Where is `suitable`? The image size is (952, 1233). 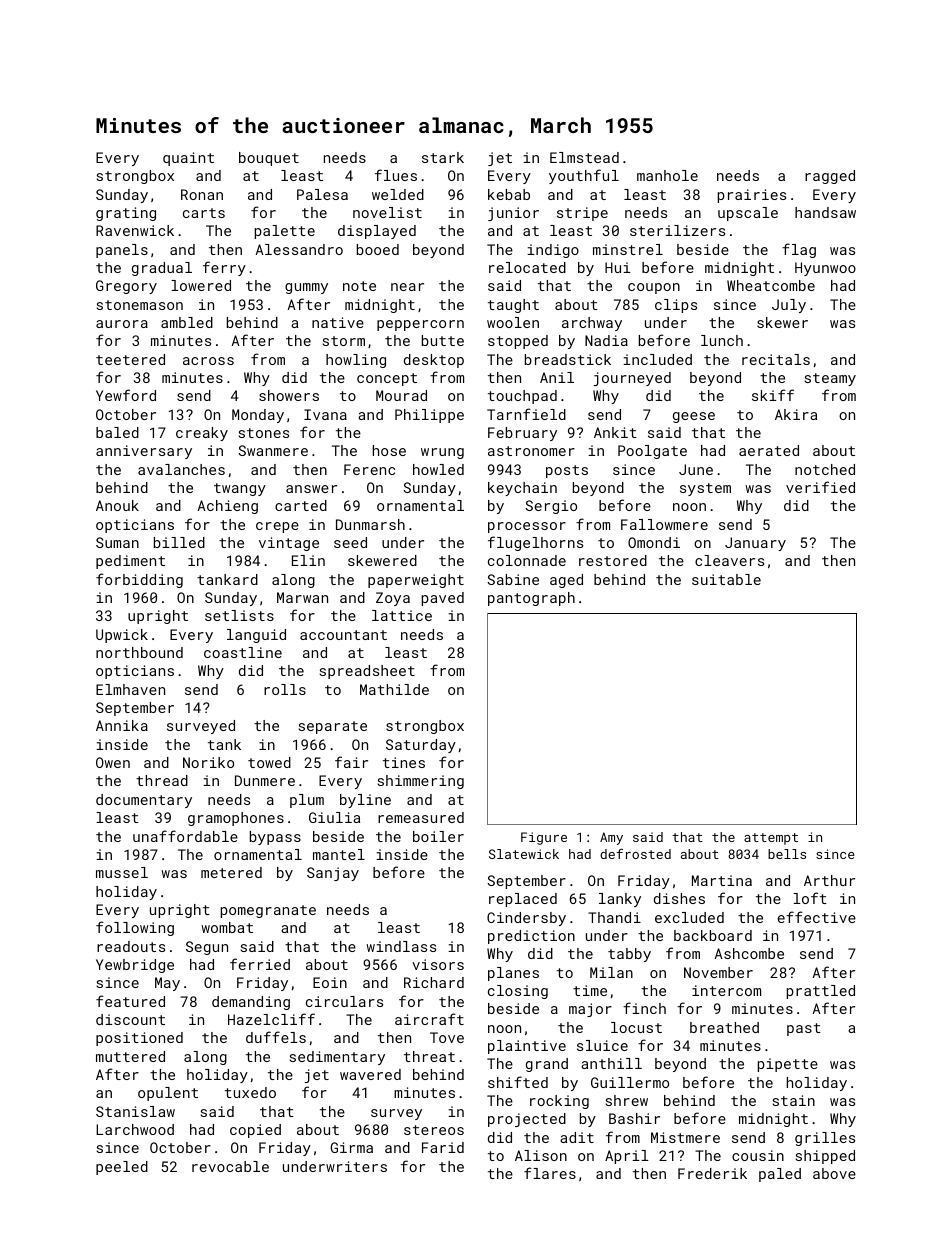
suitable is located at coordinates (726, 579).
